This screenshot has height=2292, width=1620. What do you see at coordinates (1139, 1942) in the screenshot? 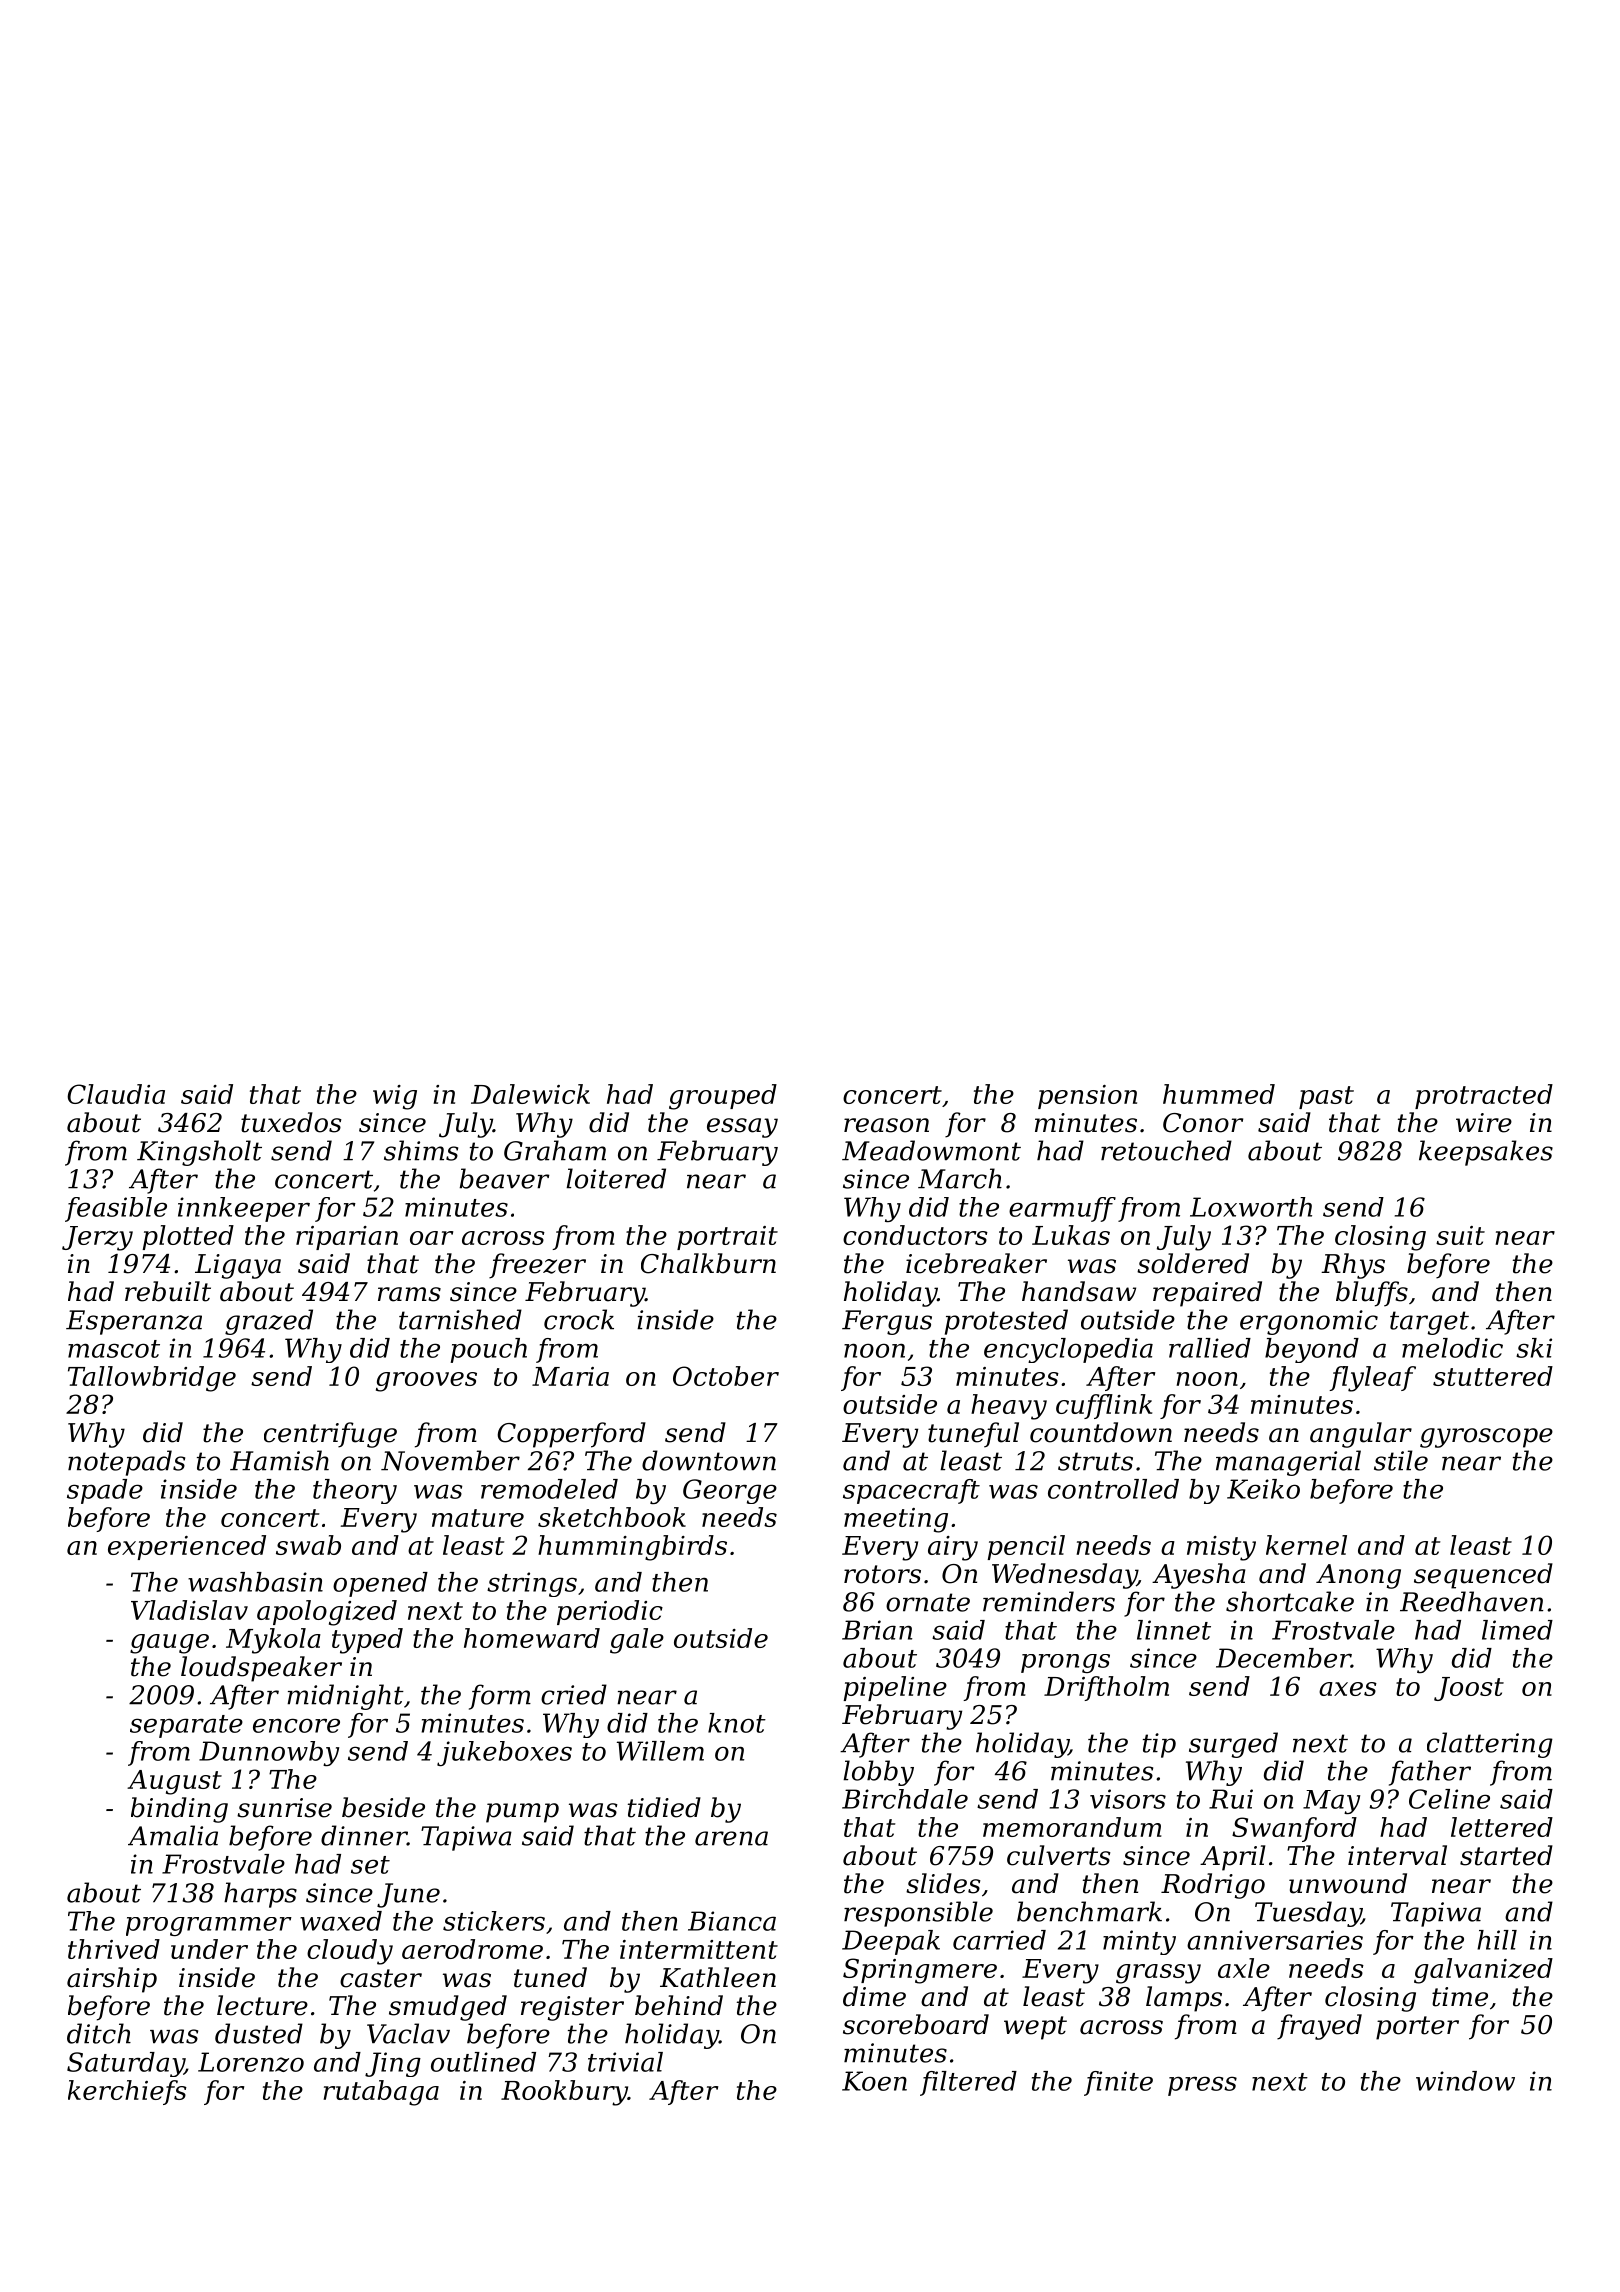
I see `minty` at bounding box center [1139, 1942].
